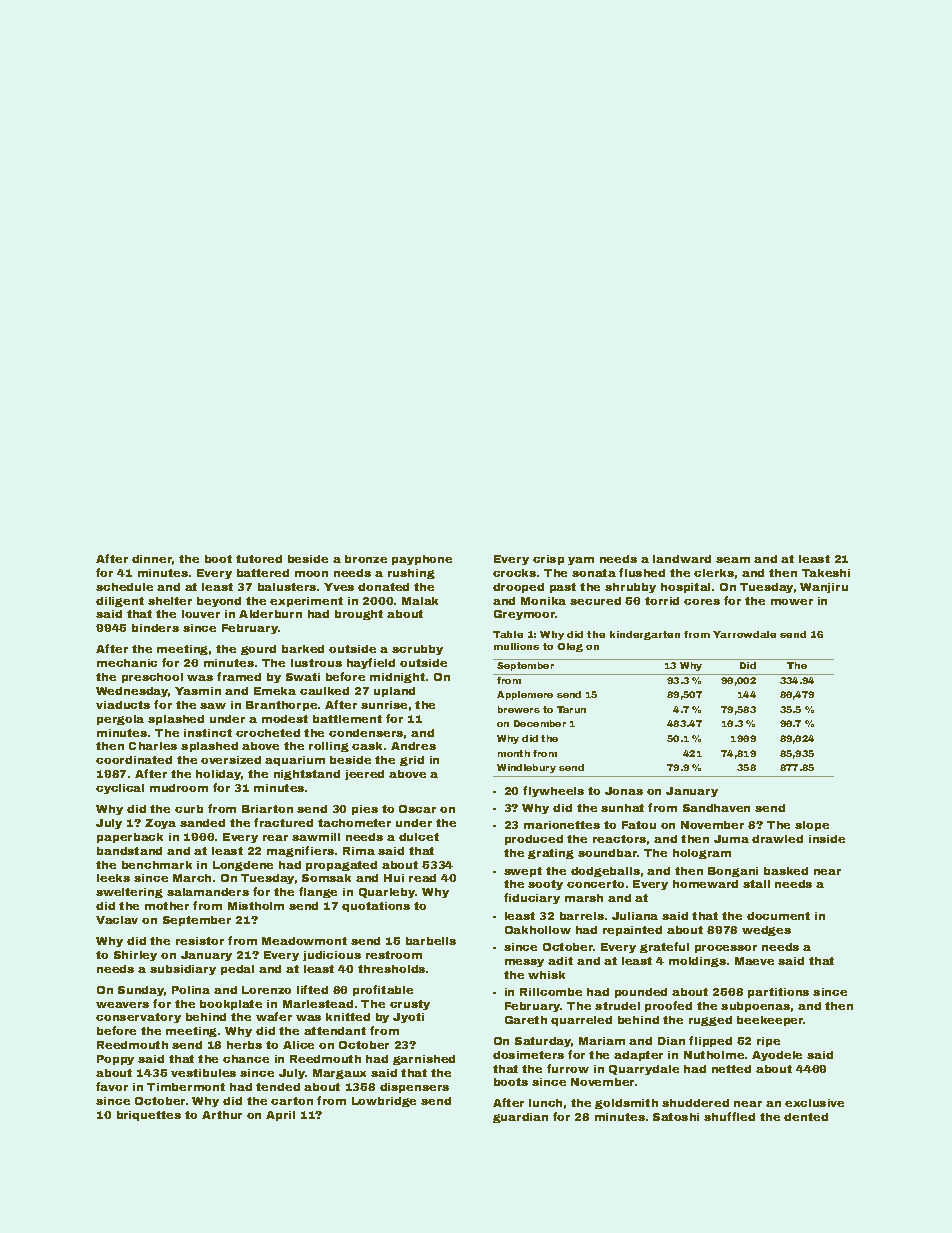 The image size is (952, 1233). Describe the element at coordinates (120, 720) in the page. I see `pergola` at that location.
